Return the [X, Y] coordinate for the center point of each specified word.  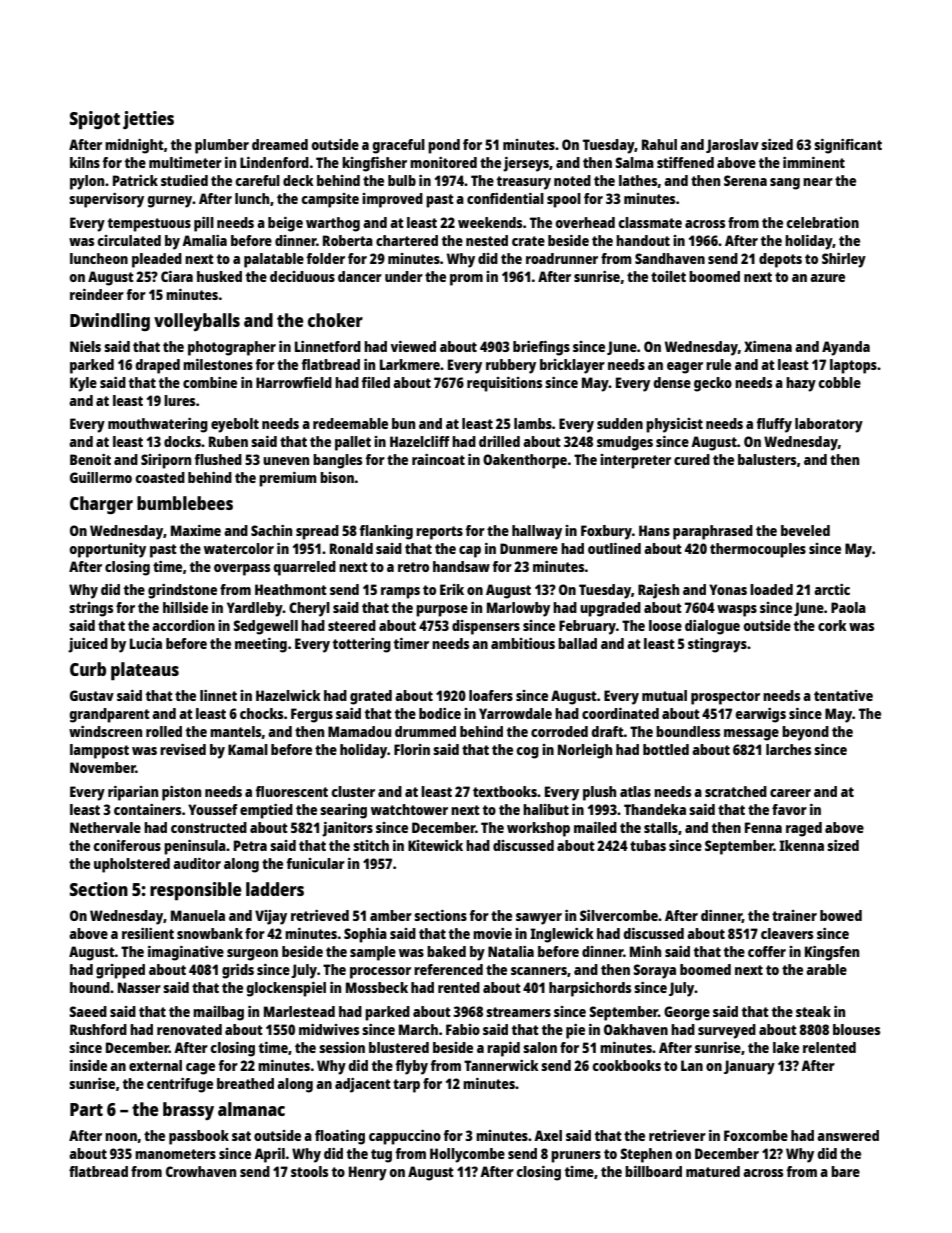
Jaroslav [732, 146]
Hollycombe [467, 1155]
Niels [85, 346]
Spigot [95, 120]
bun [403, 423]
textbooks [505, 791]
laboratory [829, 425]
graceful [399, 146]
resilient [148, 933]
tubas [648, 845]
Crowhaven [201, 1171]
